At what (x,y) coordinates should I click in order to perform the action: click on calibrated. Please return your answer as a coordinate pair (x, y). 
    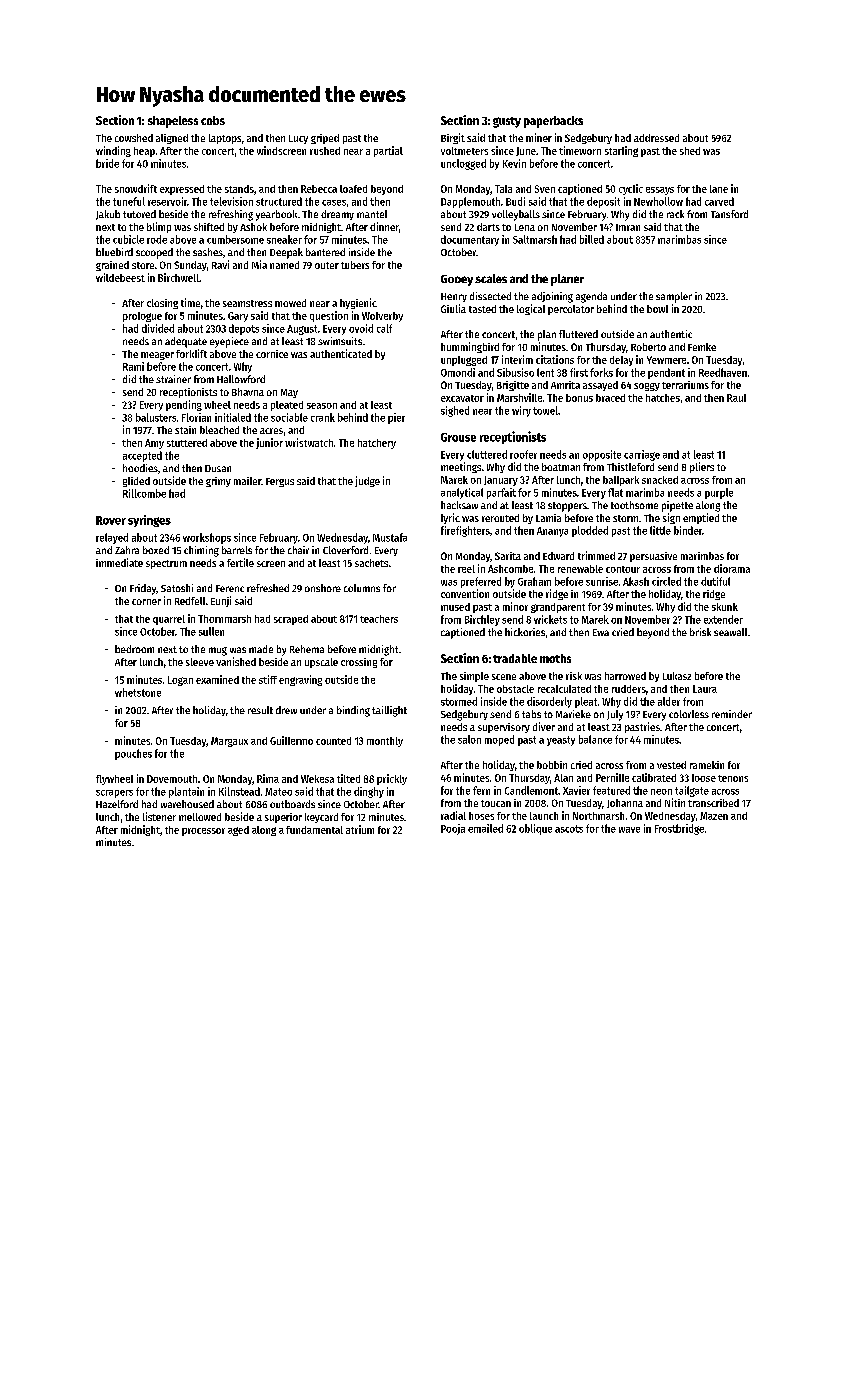
    Looking at the image, I should click on (654, 777).
